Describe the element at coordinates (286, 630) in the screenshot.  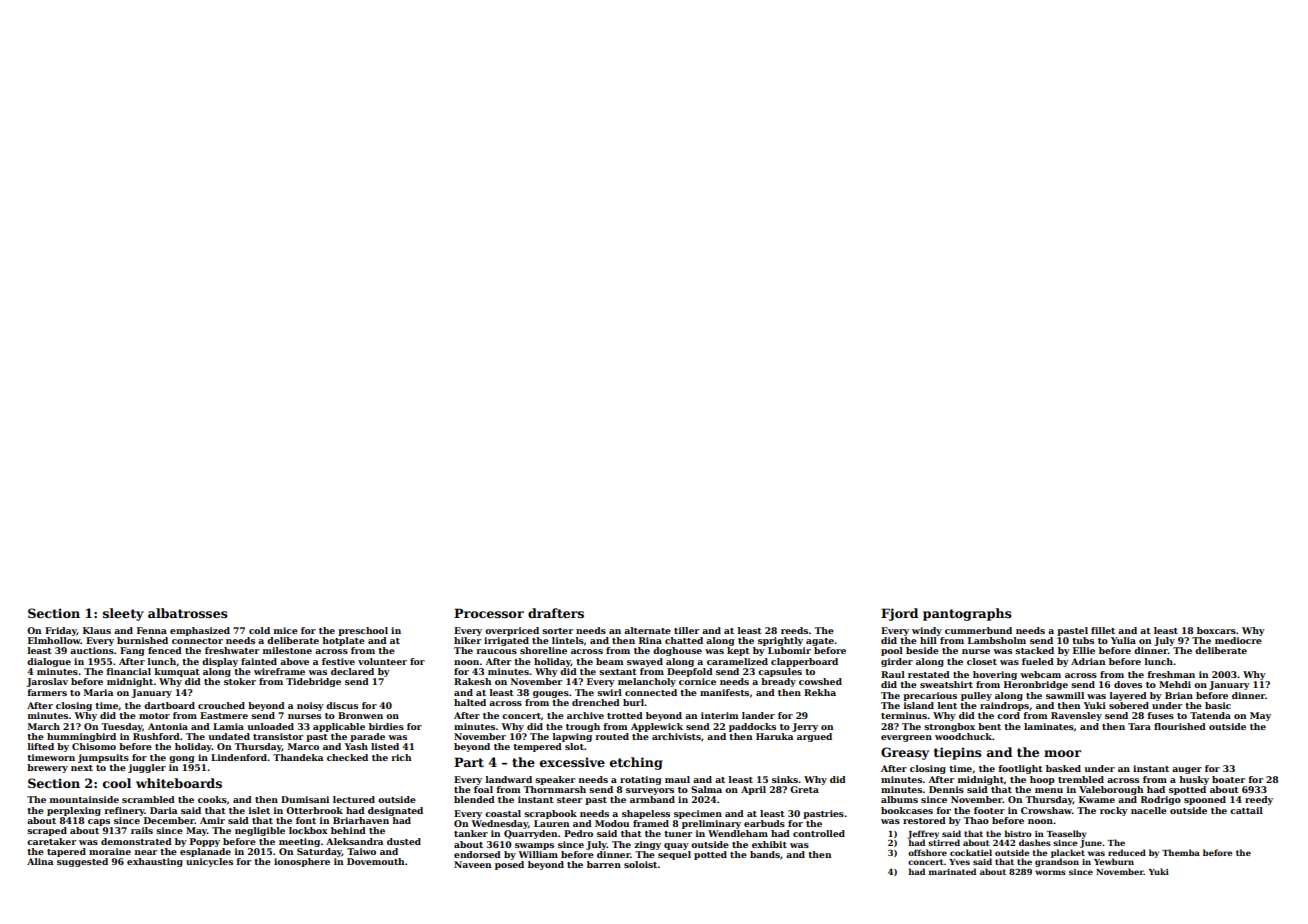
I see `mice` at that location.
